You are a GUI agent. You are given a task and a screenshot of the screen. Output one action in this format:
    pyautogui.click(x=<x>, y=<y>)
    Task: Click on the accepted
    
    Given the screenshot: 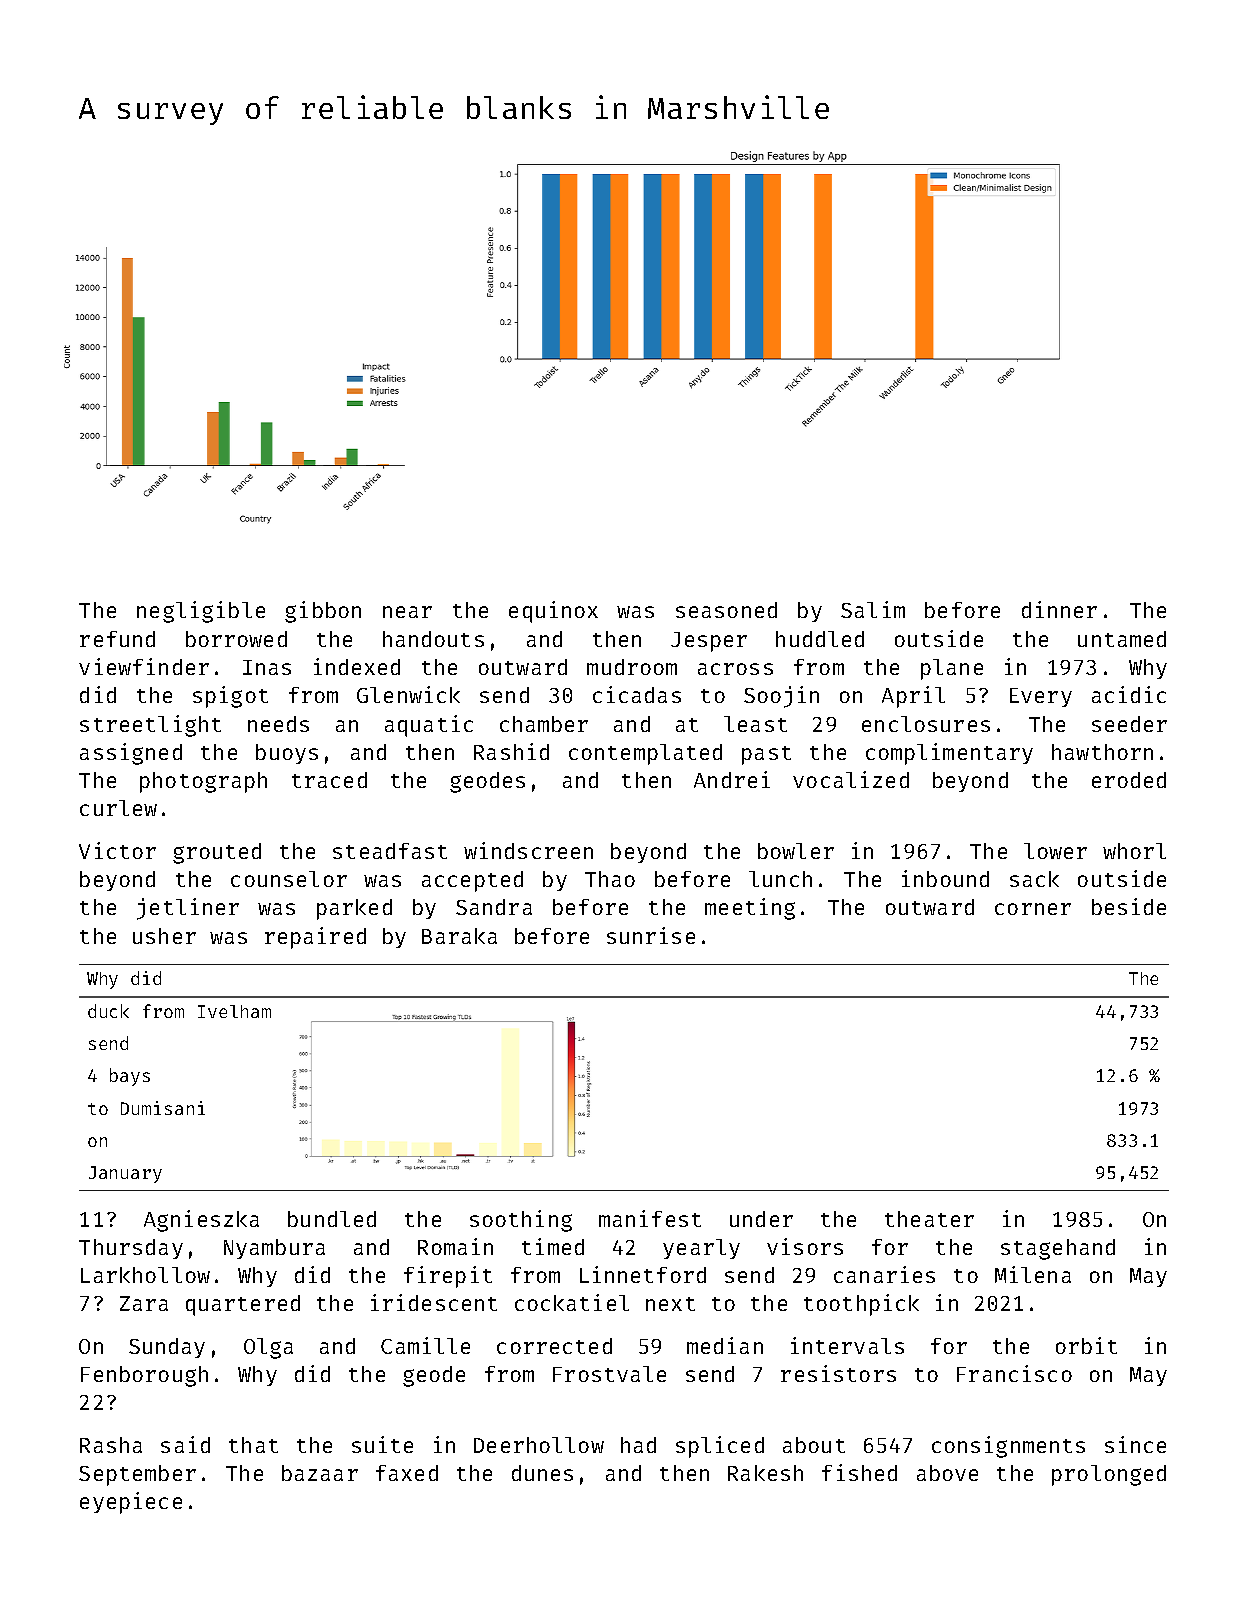 What is the action you would take?
    pyautogui.click(x=472, y=881)
